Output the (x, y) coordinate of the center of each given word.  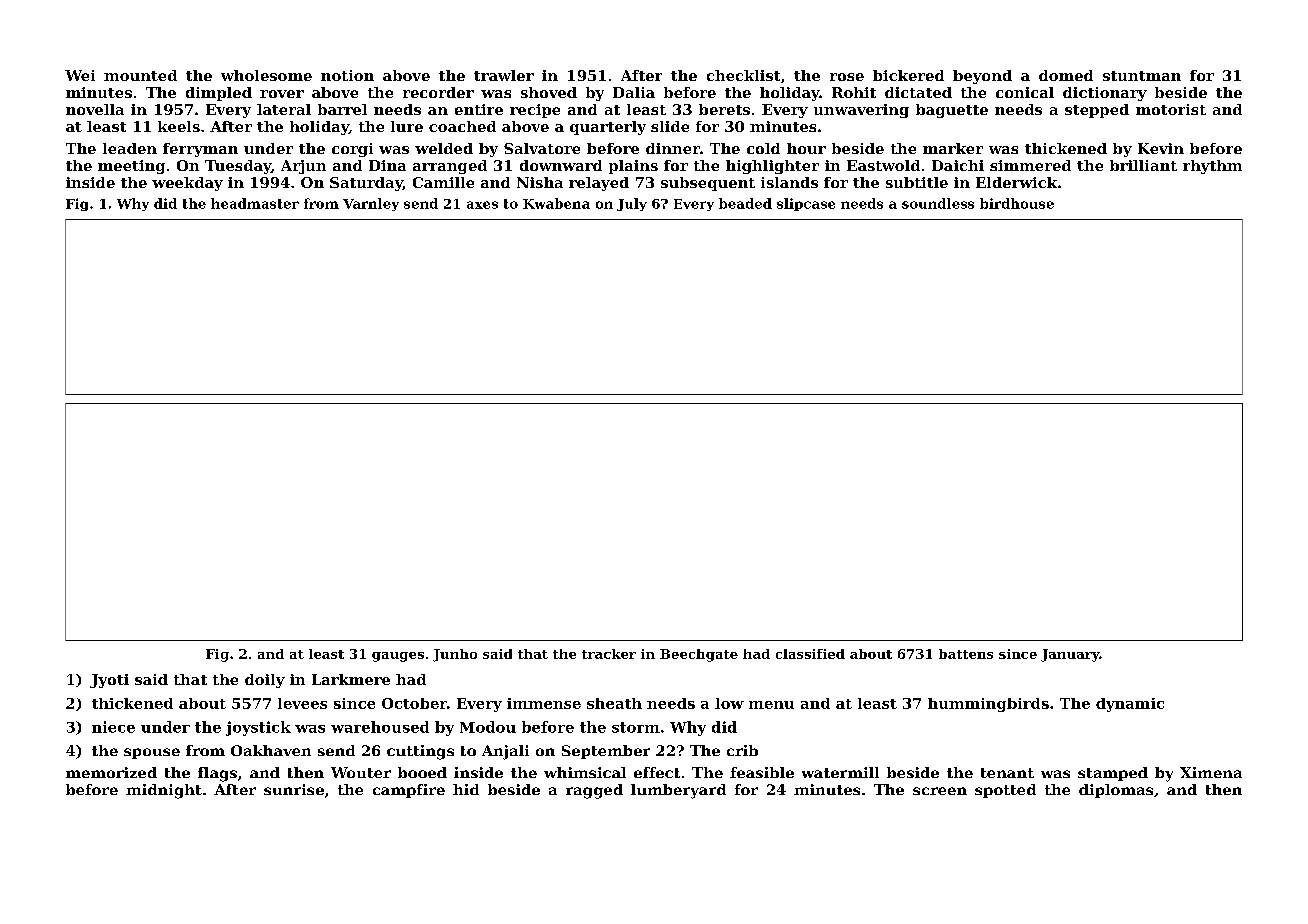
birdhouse (1017, 203)
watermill (840, 772)
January (1070, 655)
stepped (1097, 111)
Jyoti (109, 681)
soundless (938, 203)
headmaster (255, 203)
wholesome (266, 75)
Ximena (1211, 772)
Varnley (371, 204)
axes (482, 205)
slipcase (806, 204)
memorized (111, 772)
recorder (438, 92)
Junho (455, 655)
